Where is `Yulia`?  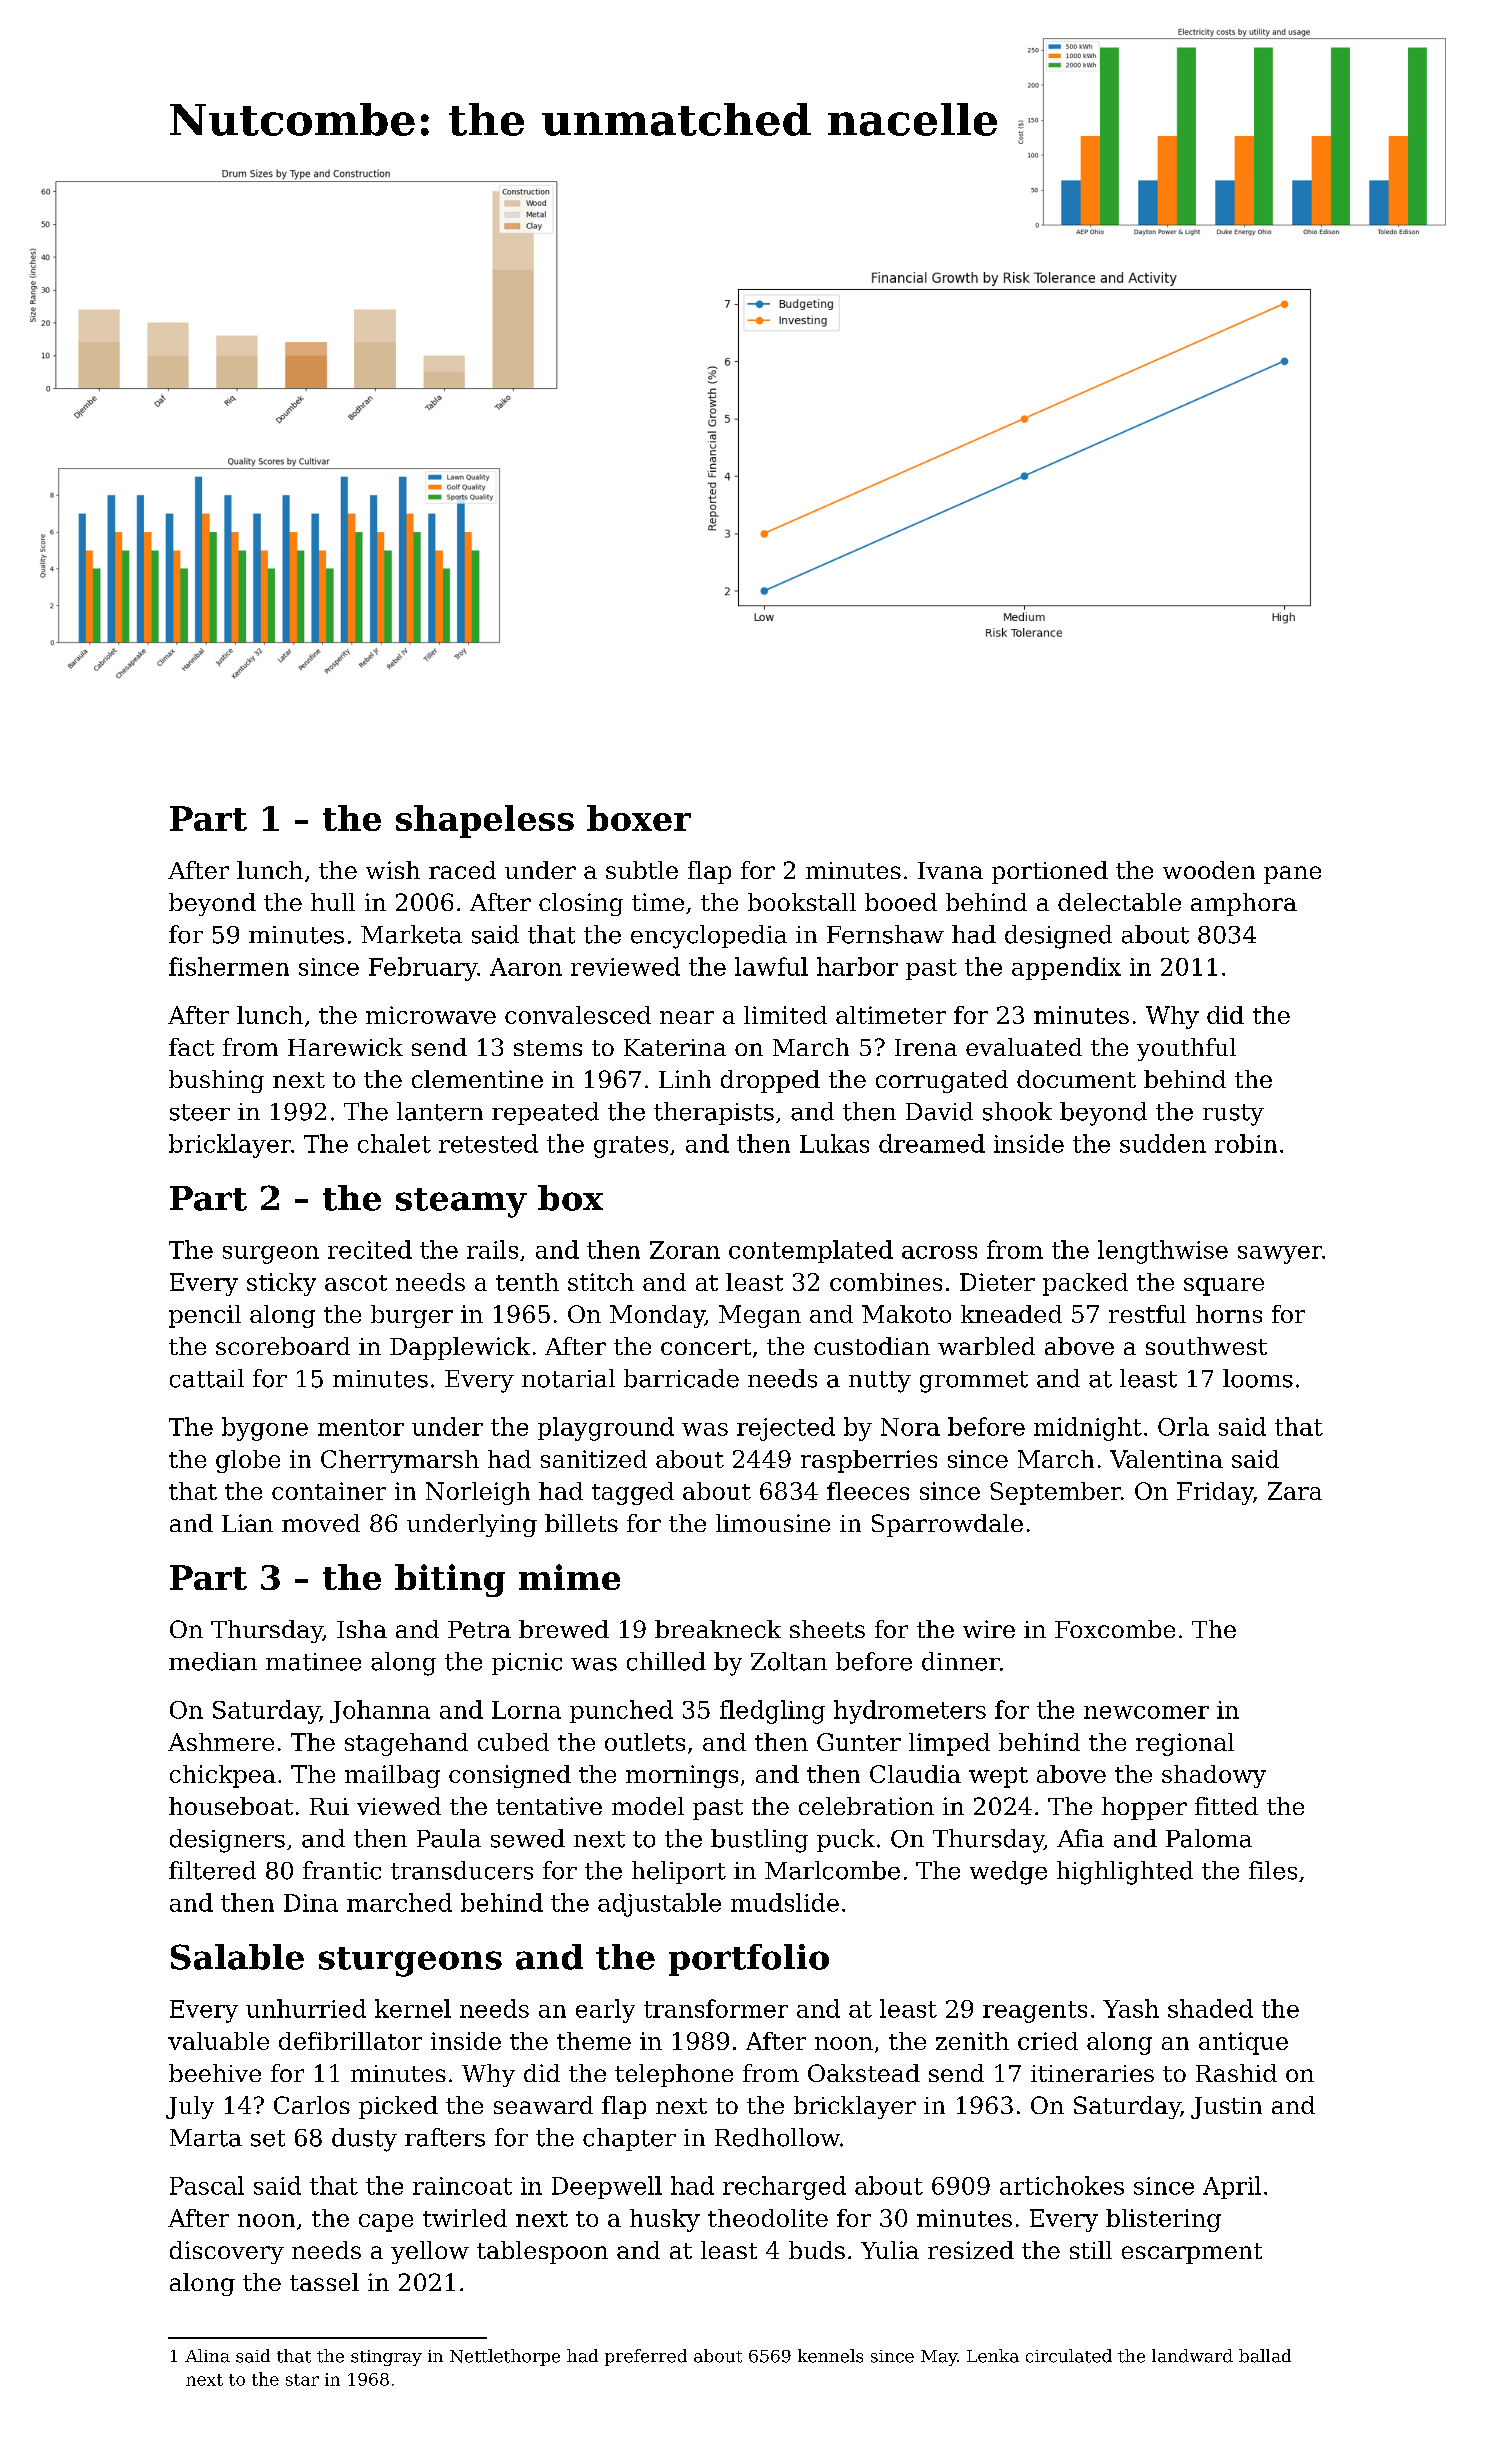 Yulia is located at coordinates (890, 2250).
